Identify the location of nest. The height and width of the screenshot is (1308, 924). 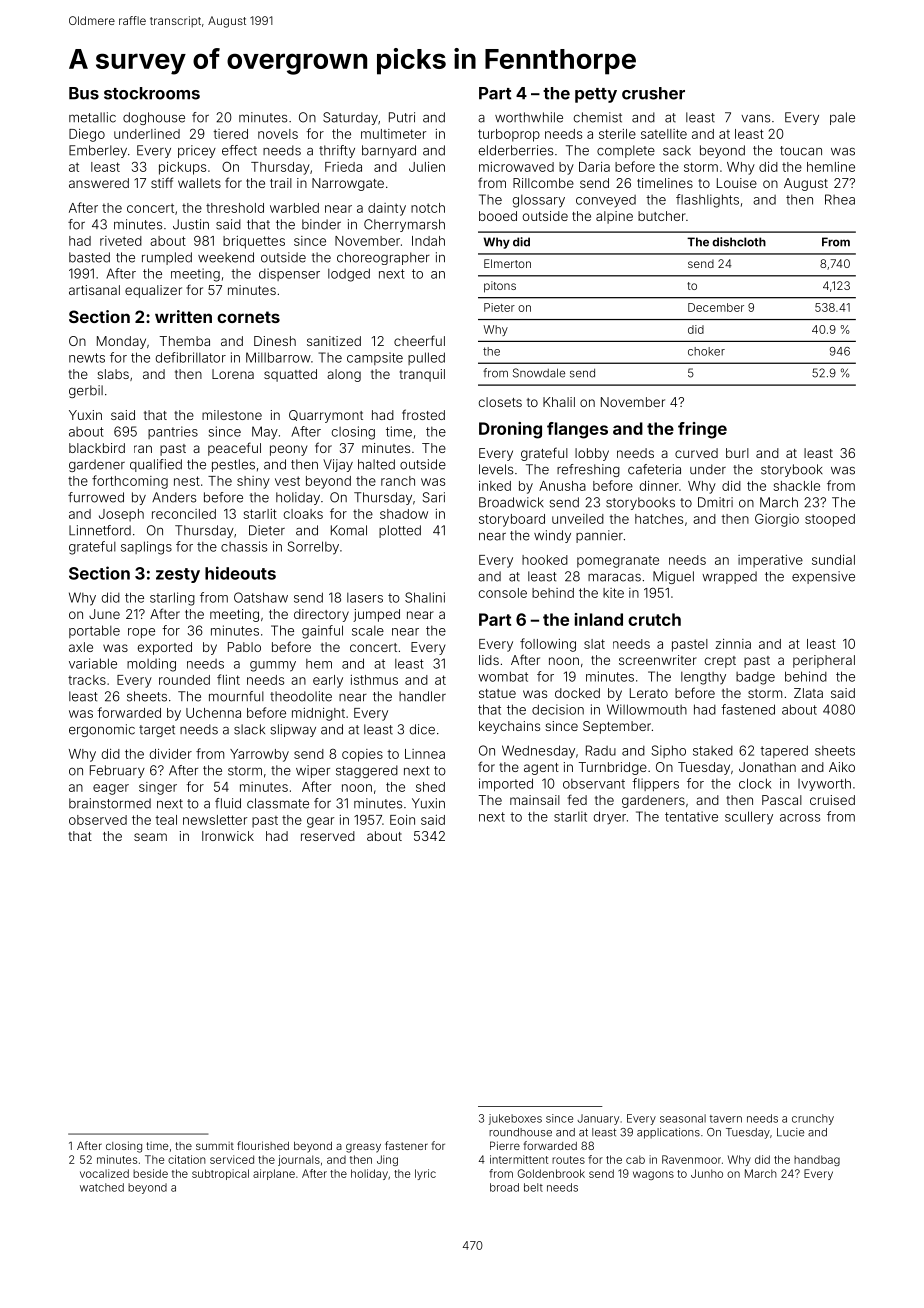
(187, 481).
